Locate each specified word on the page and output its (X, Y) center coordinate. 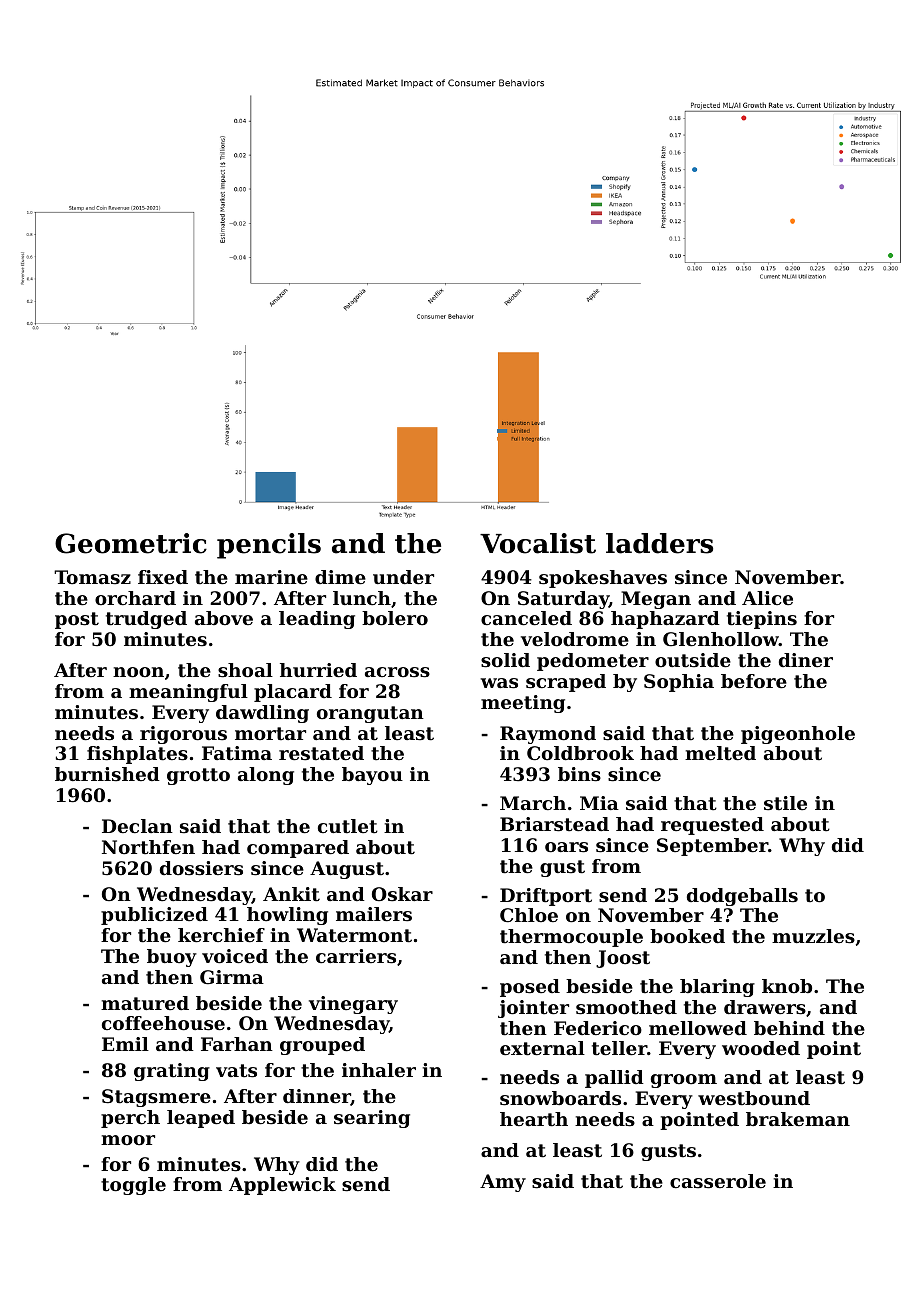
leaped (201, 1119)
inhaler (379, 1070)
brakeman (798, 1119)
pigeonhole (798, 735)
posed (530, 988)
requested (712, 826)
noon (138, 672)
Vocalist (538, 543)
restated (321, 753)
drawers (765, 1007)
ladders (659, 543)
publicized (154, 916)
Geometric (131, 543)
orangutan (370, 714)
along (266, 776)
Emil (125, 1044)
